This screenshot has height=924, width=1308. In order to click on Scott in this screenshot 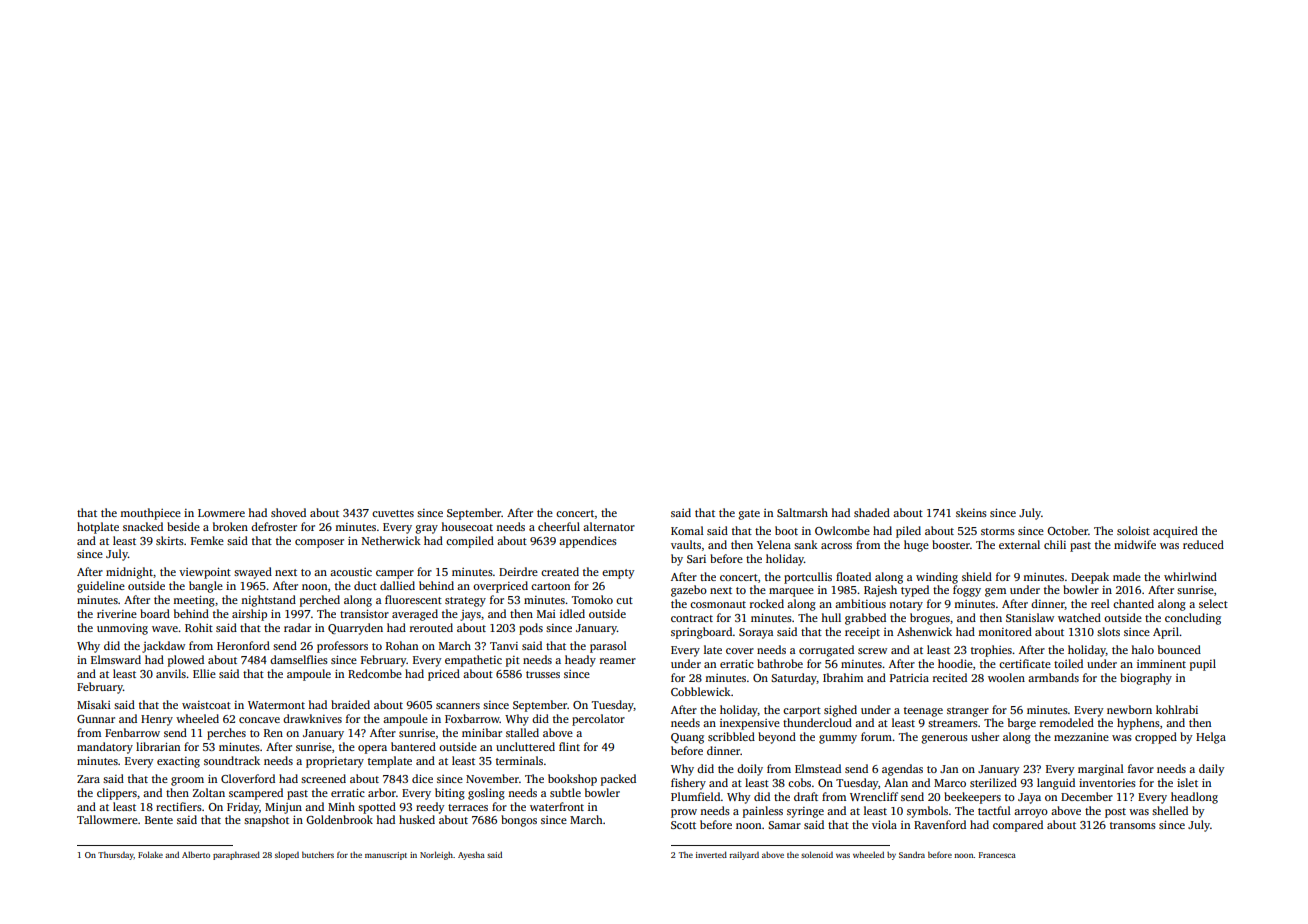, I will do `click(683, 825)`.
